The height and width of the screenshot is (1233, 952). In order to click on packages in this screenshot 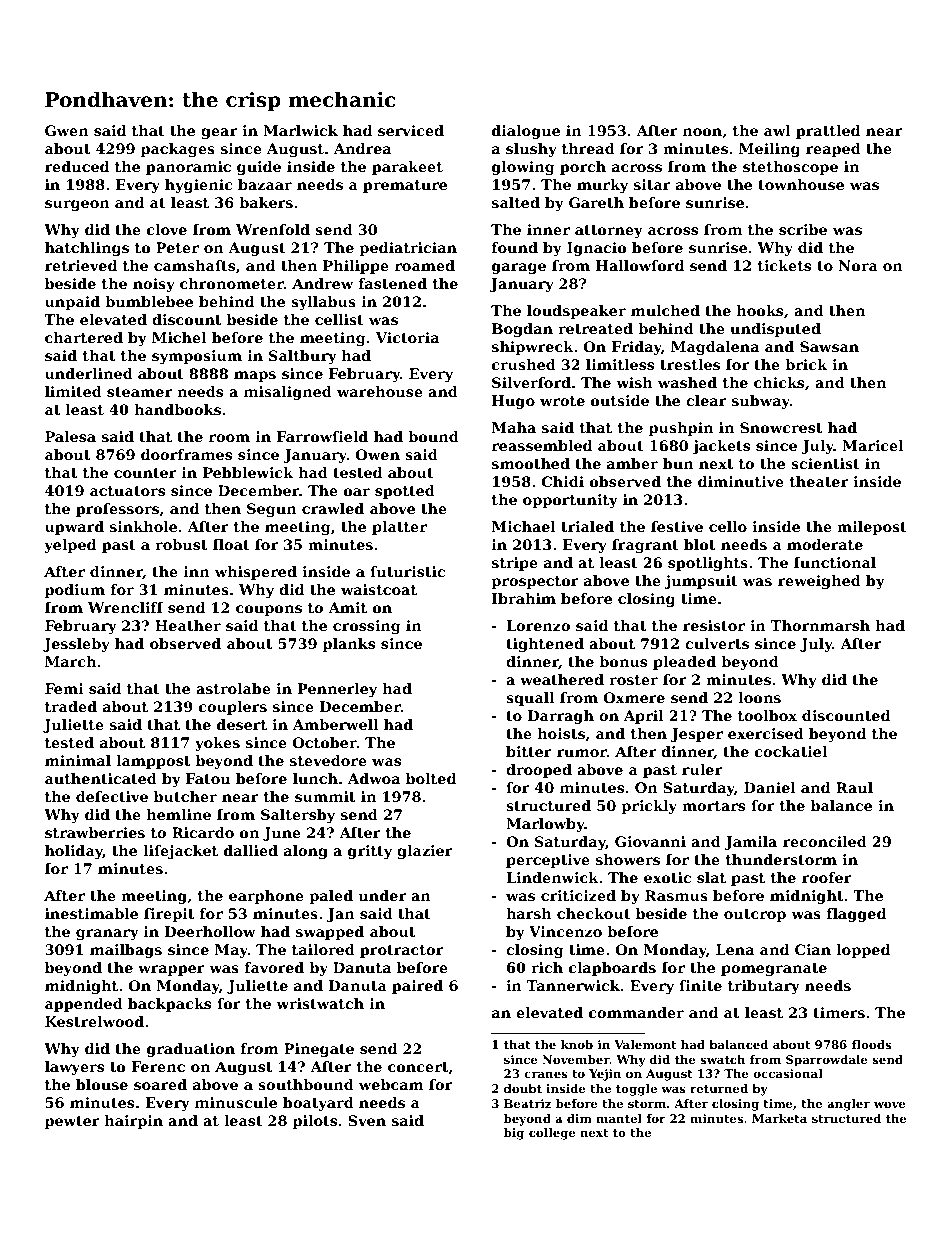, I will do `click(178, 150)`.
